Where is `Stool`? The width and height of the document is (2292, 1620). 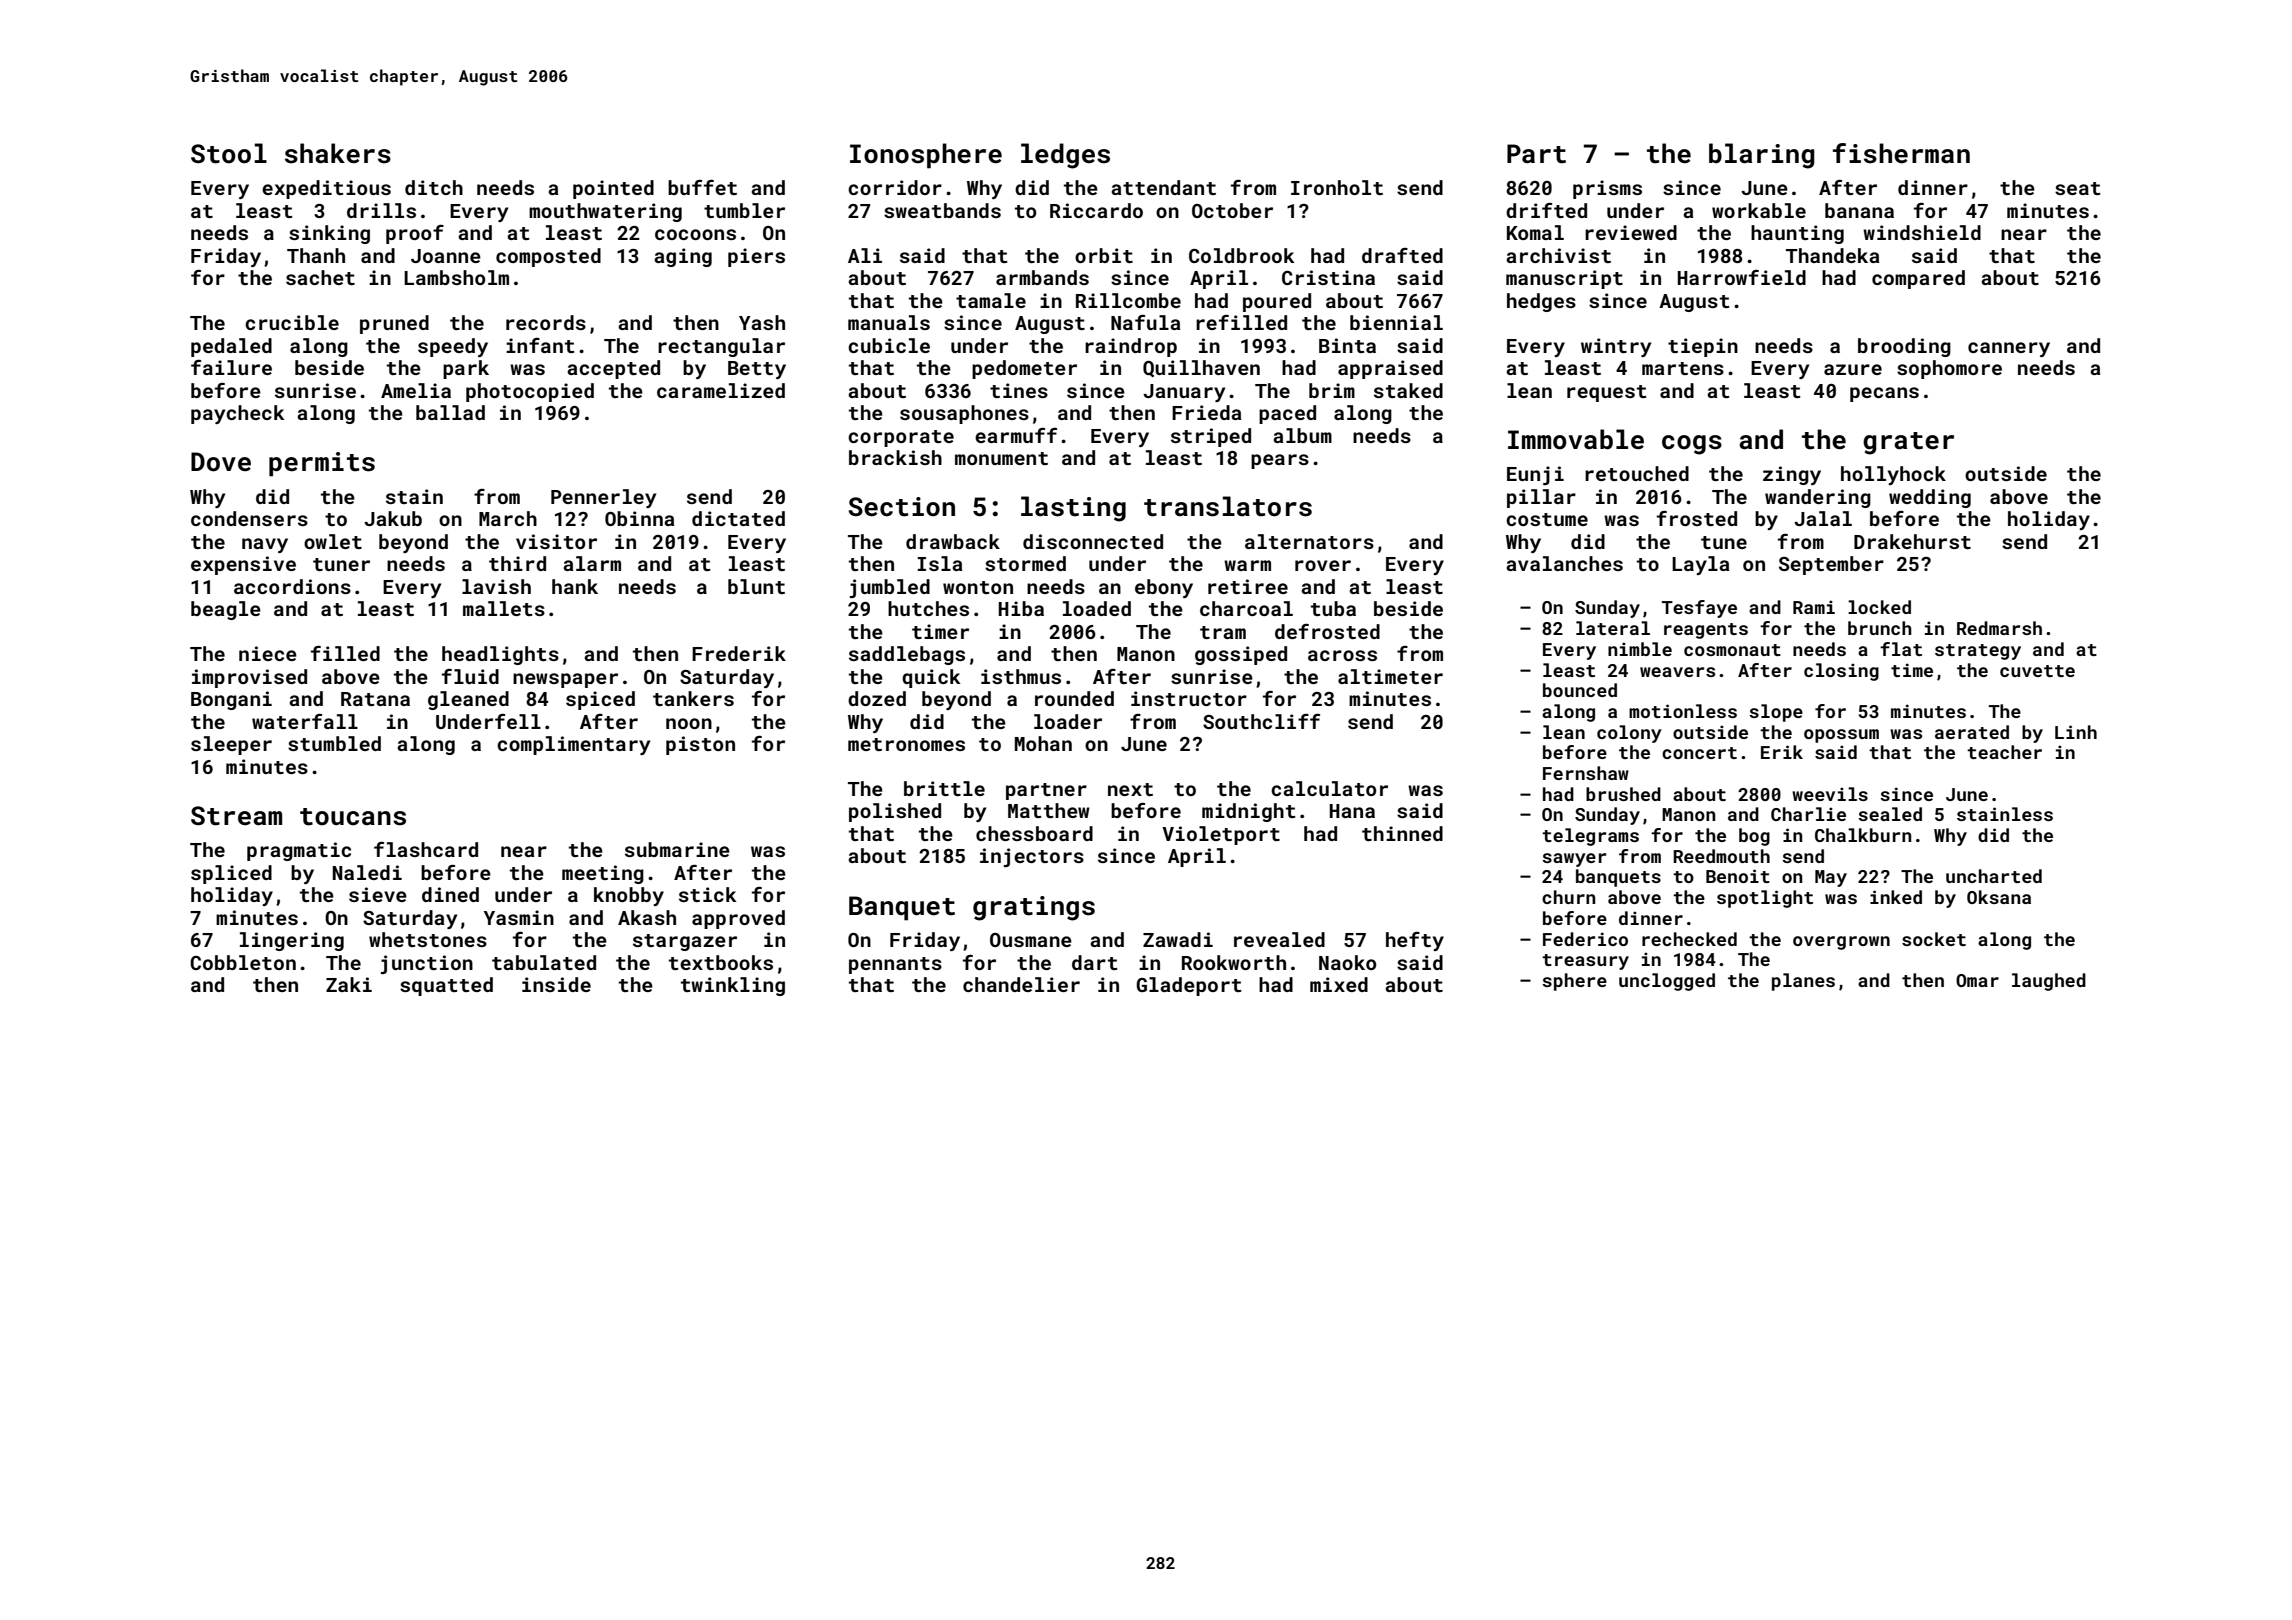
Stool is located at coordinates (229, 153).
